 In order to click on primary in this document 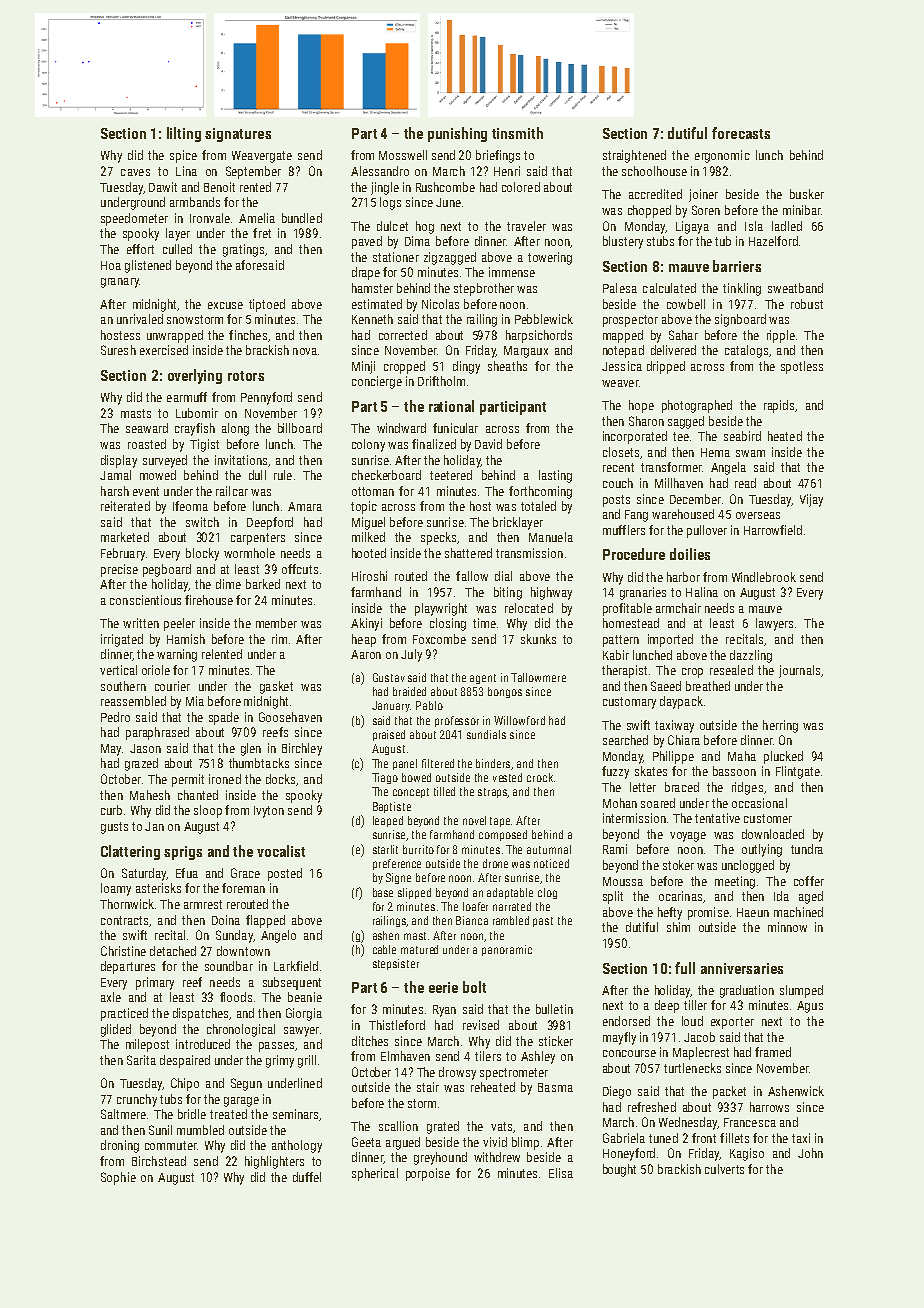, I will do `click(155, 983)`.
